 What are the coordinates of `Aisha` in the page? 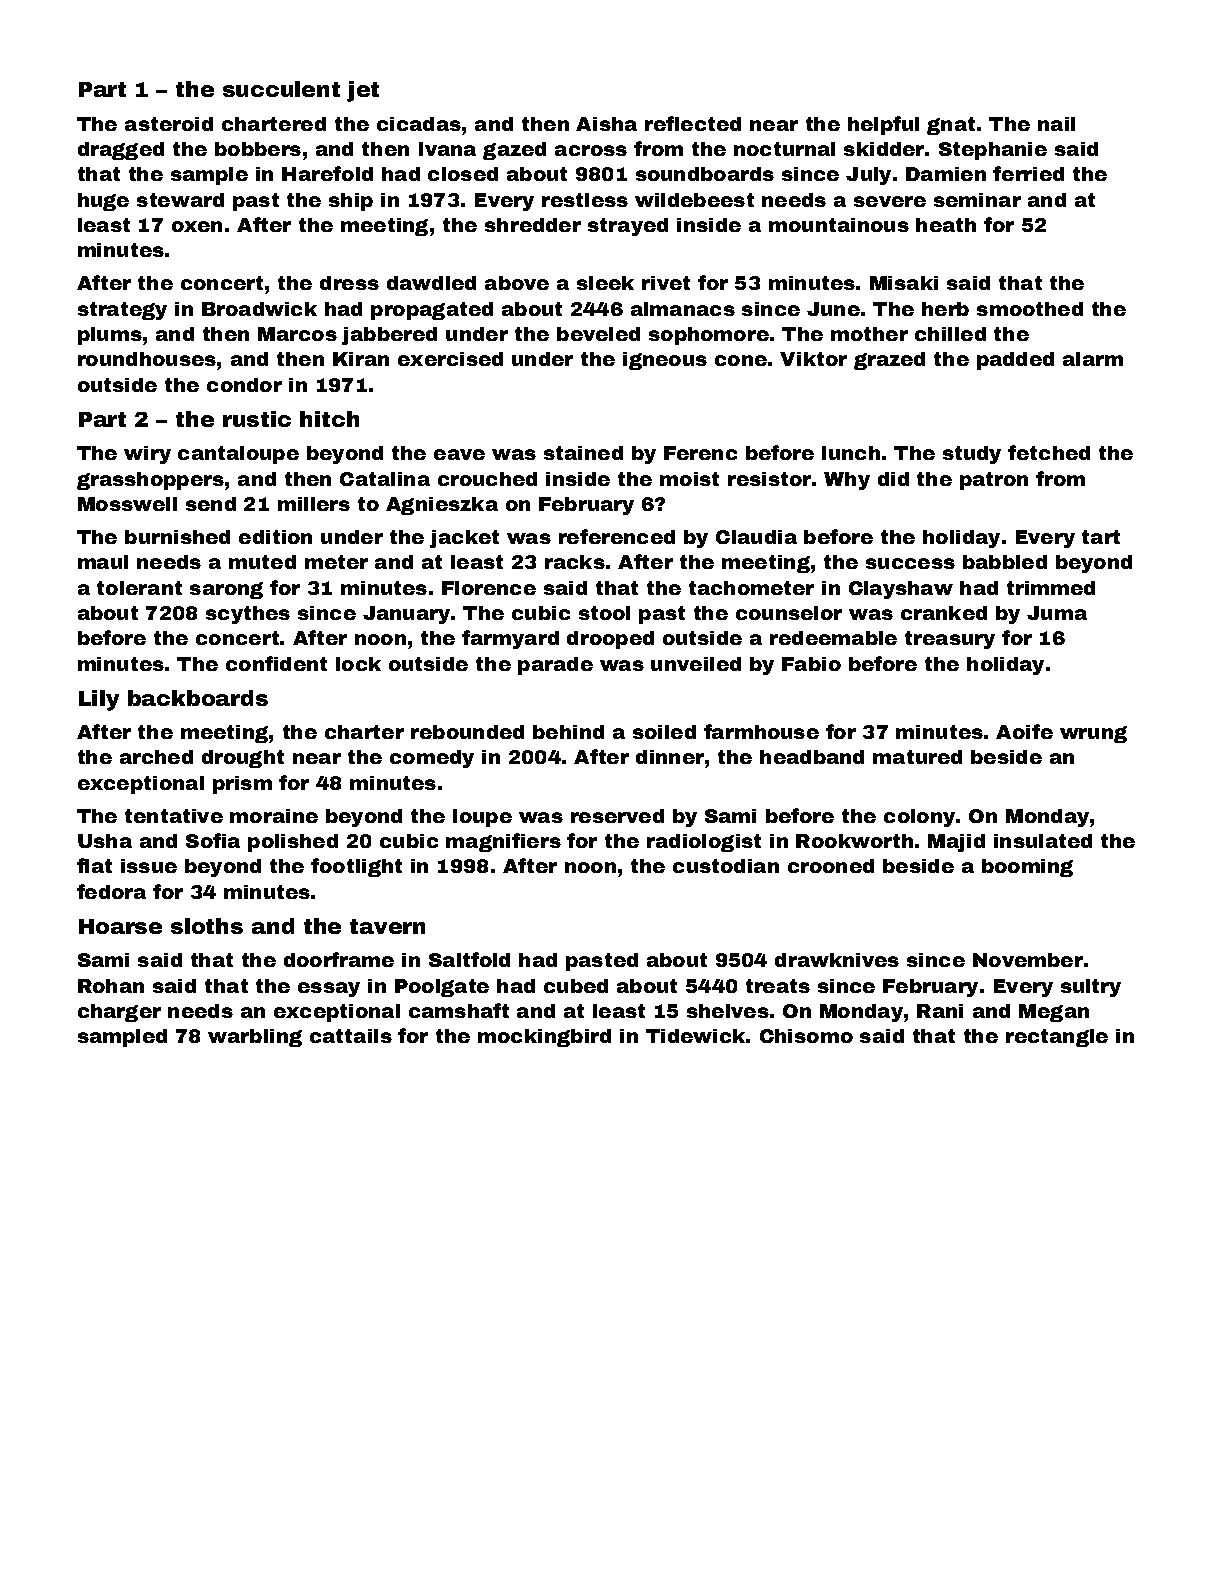 It's located at (606, 124).
